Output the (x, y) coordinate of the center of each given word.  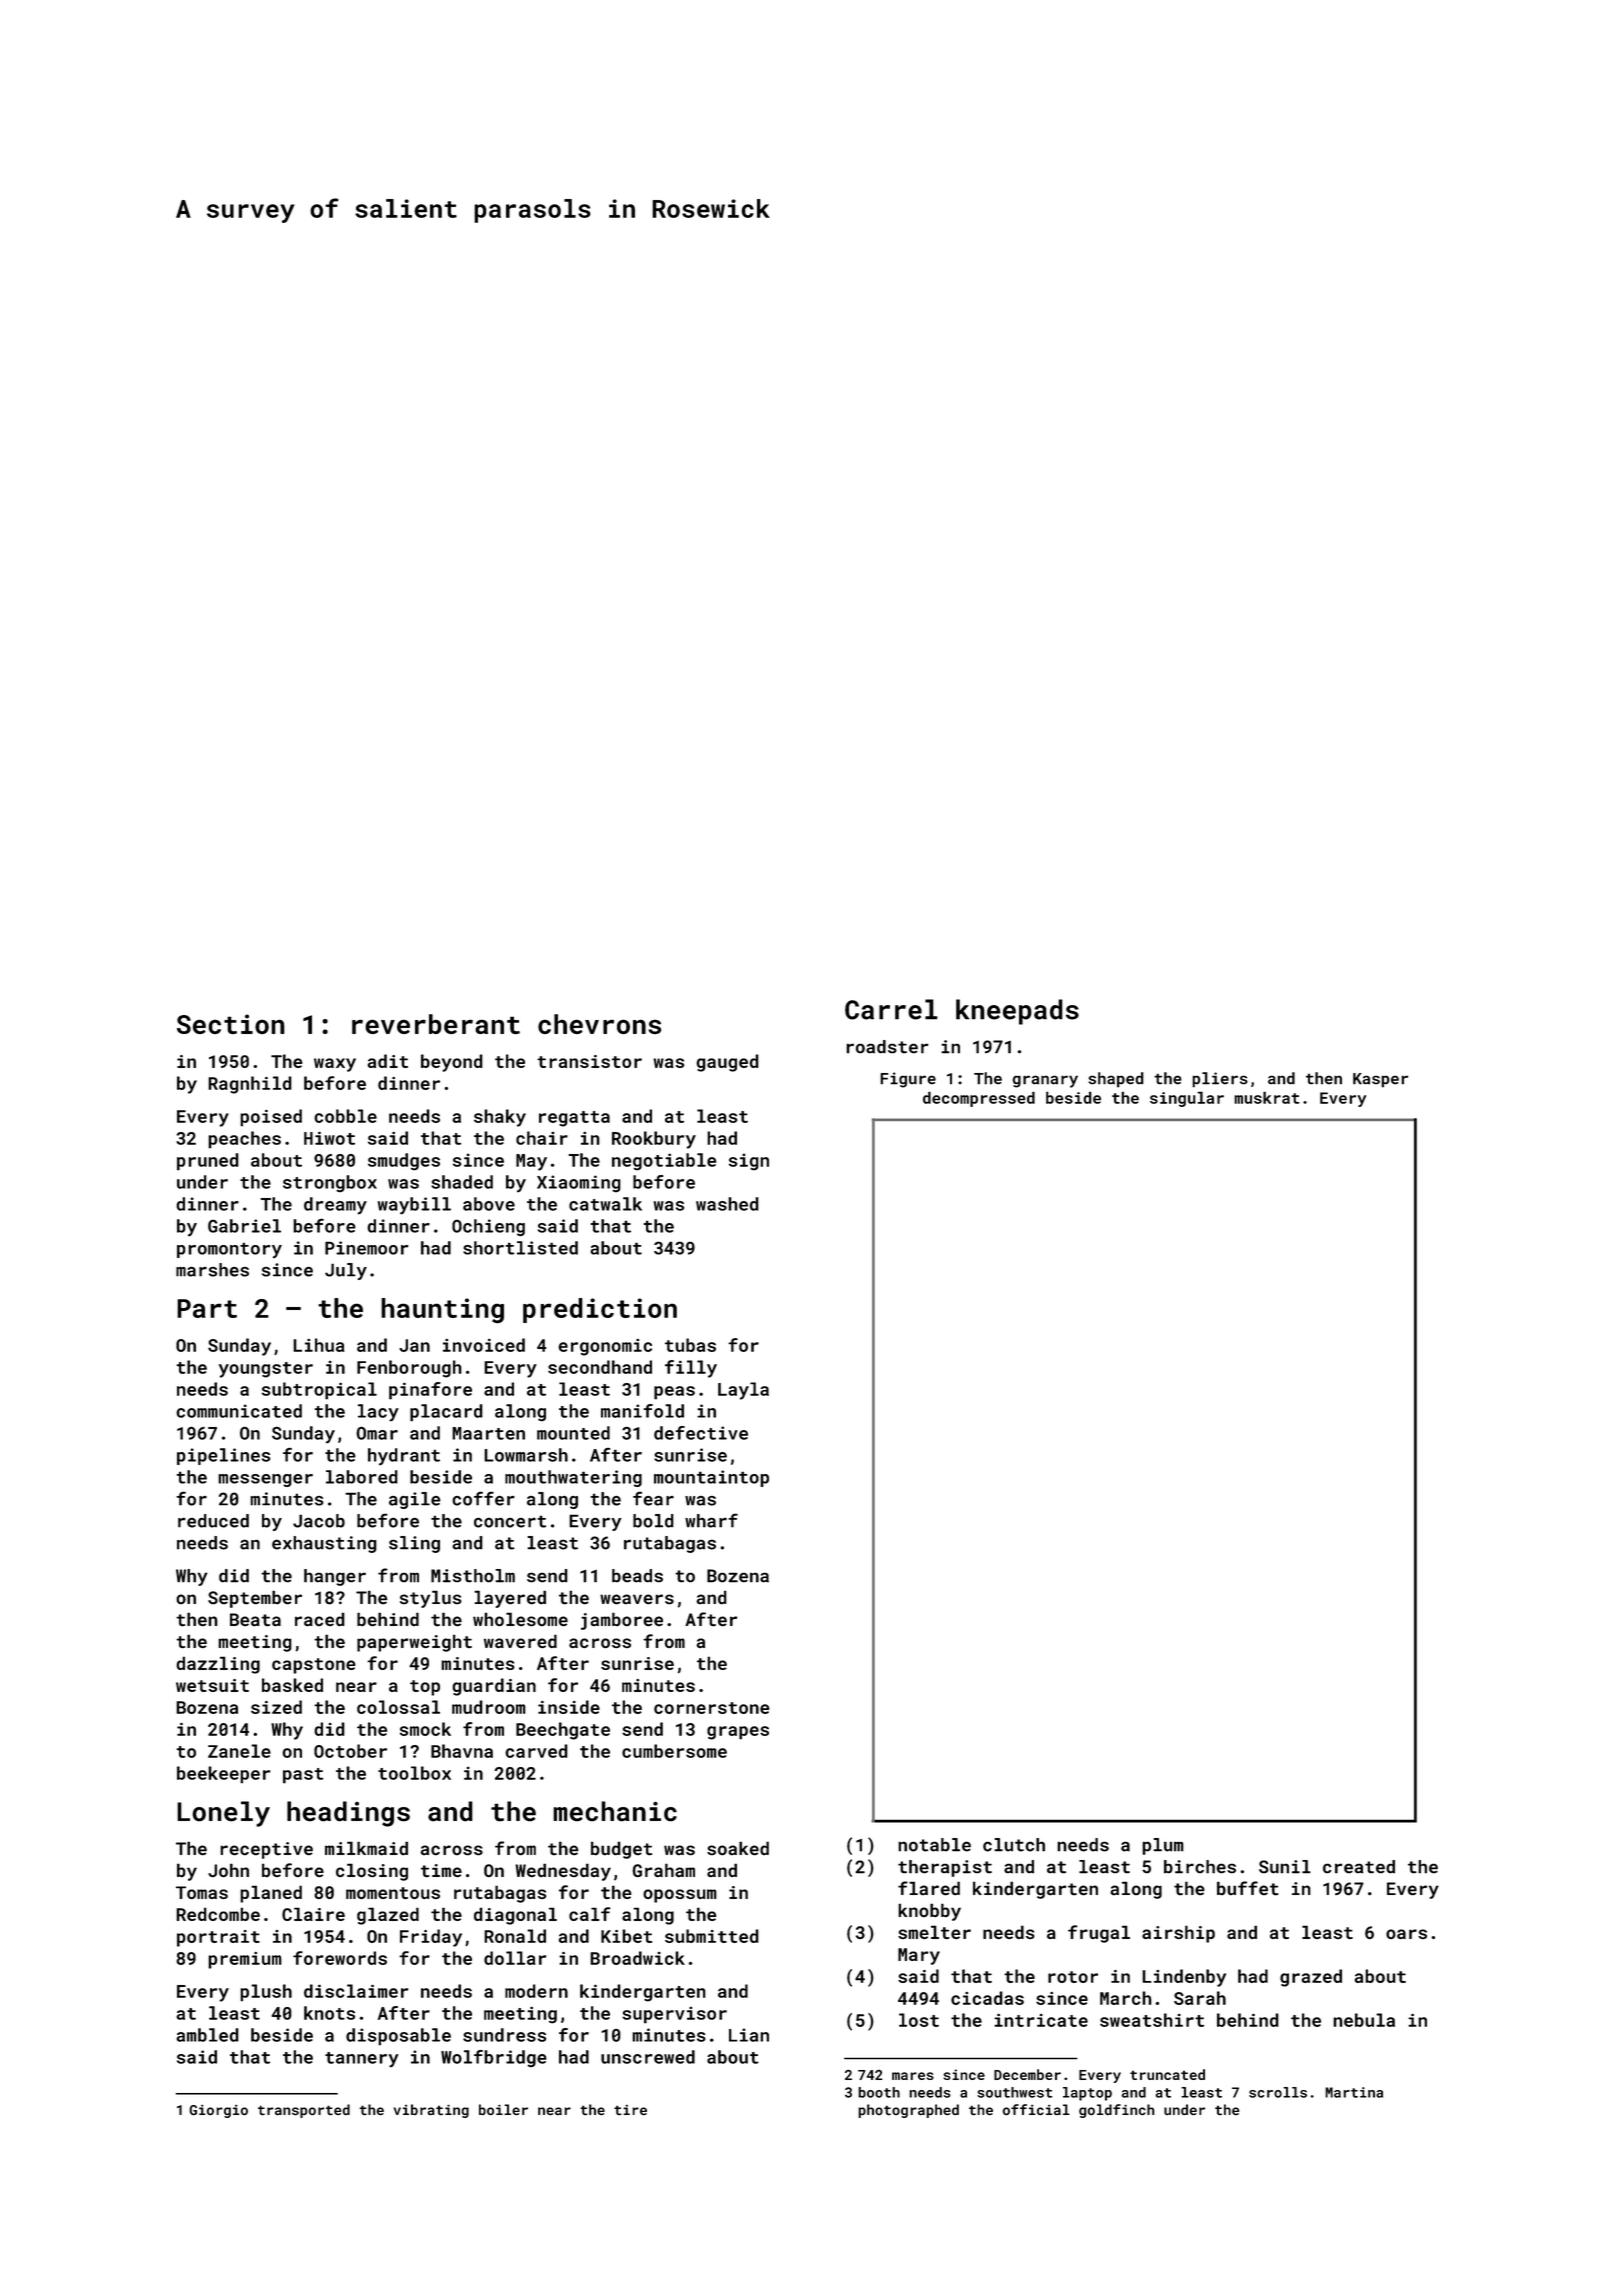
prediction (600, 1310)
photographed (908, 2111)
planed (271, 1894)
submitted (712, 1936)
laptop (1087, 2094)
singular (1187, 1099)
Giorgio (218, 2111)
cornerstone (712, 1708)
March (1126, 1998)
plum (1163, 1846)
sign (749, 1161)
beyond (452, 1063)
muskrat (1267, 1097)
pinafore (430, 1391)
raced (320, 1619)
